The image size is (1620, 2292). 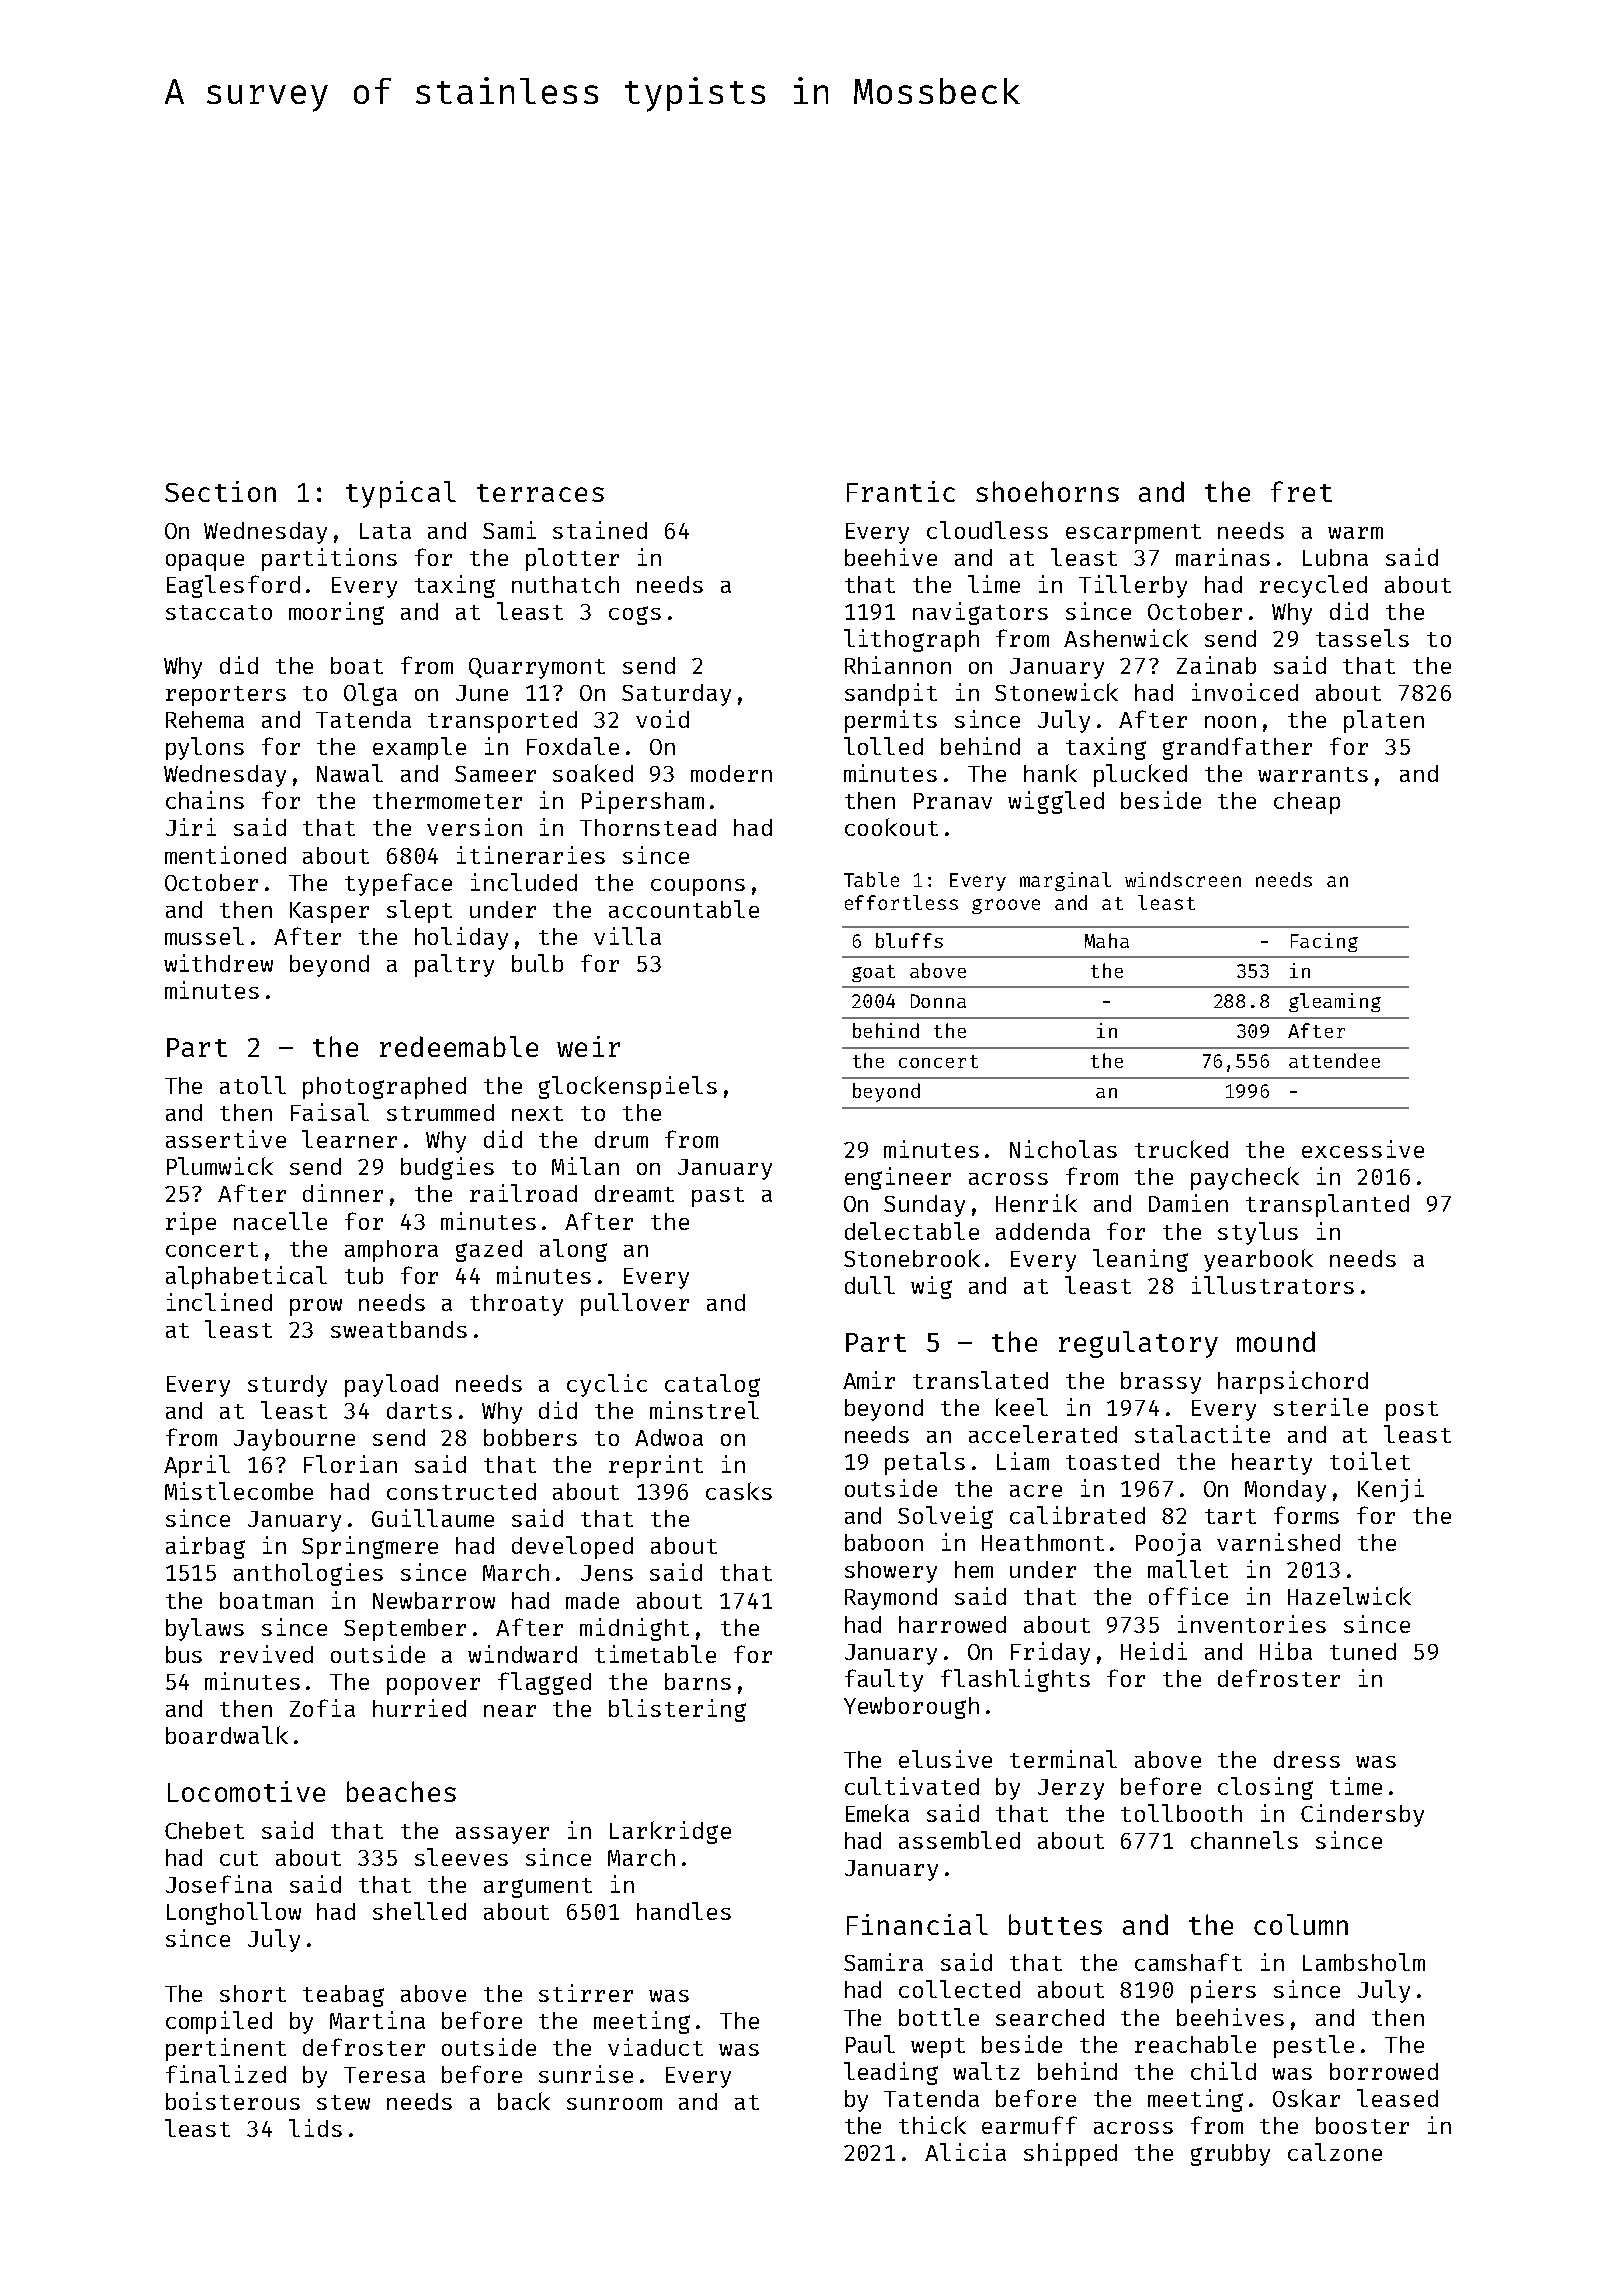 I want to click on Lubna, so click(x=1335, y=557).
